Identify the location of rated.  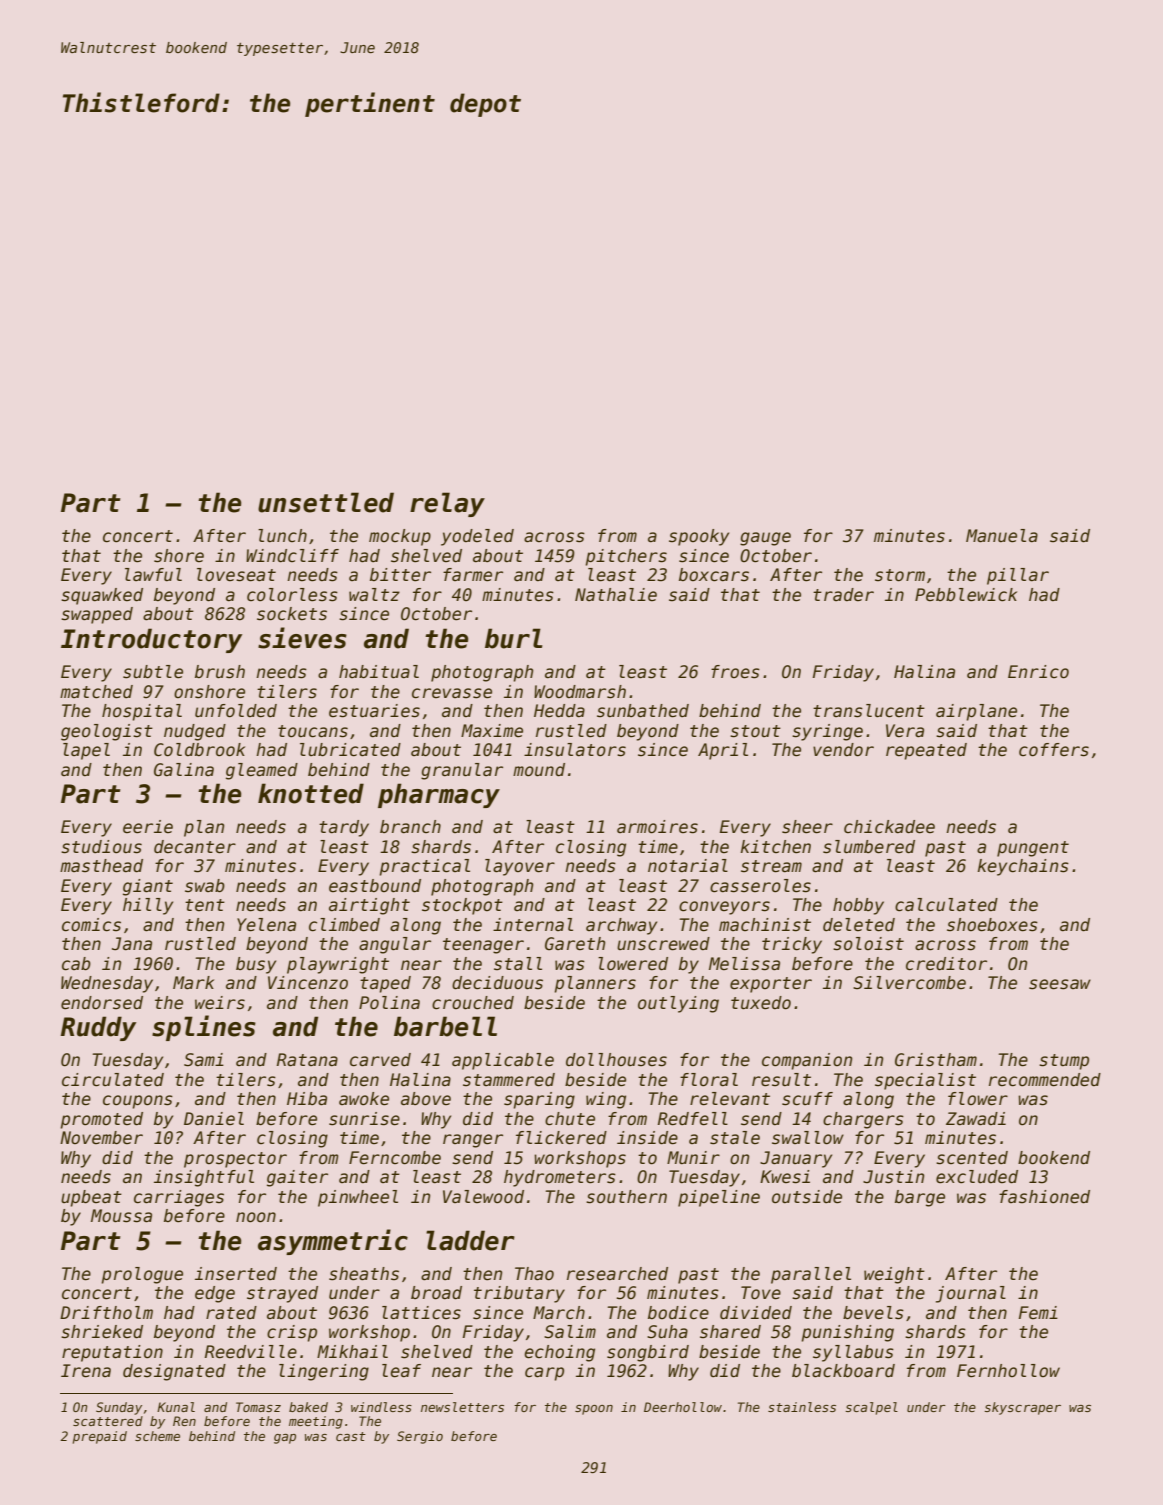
(231, 1313).
